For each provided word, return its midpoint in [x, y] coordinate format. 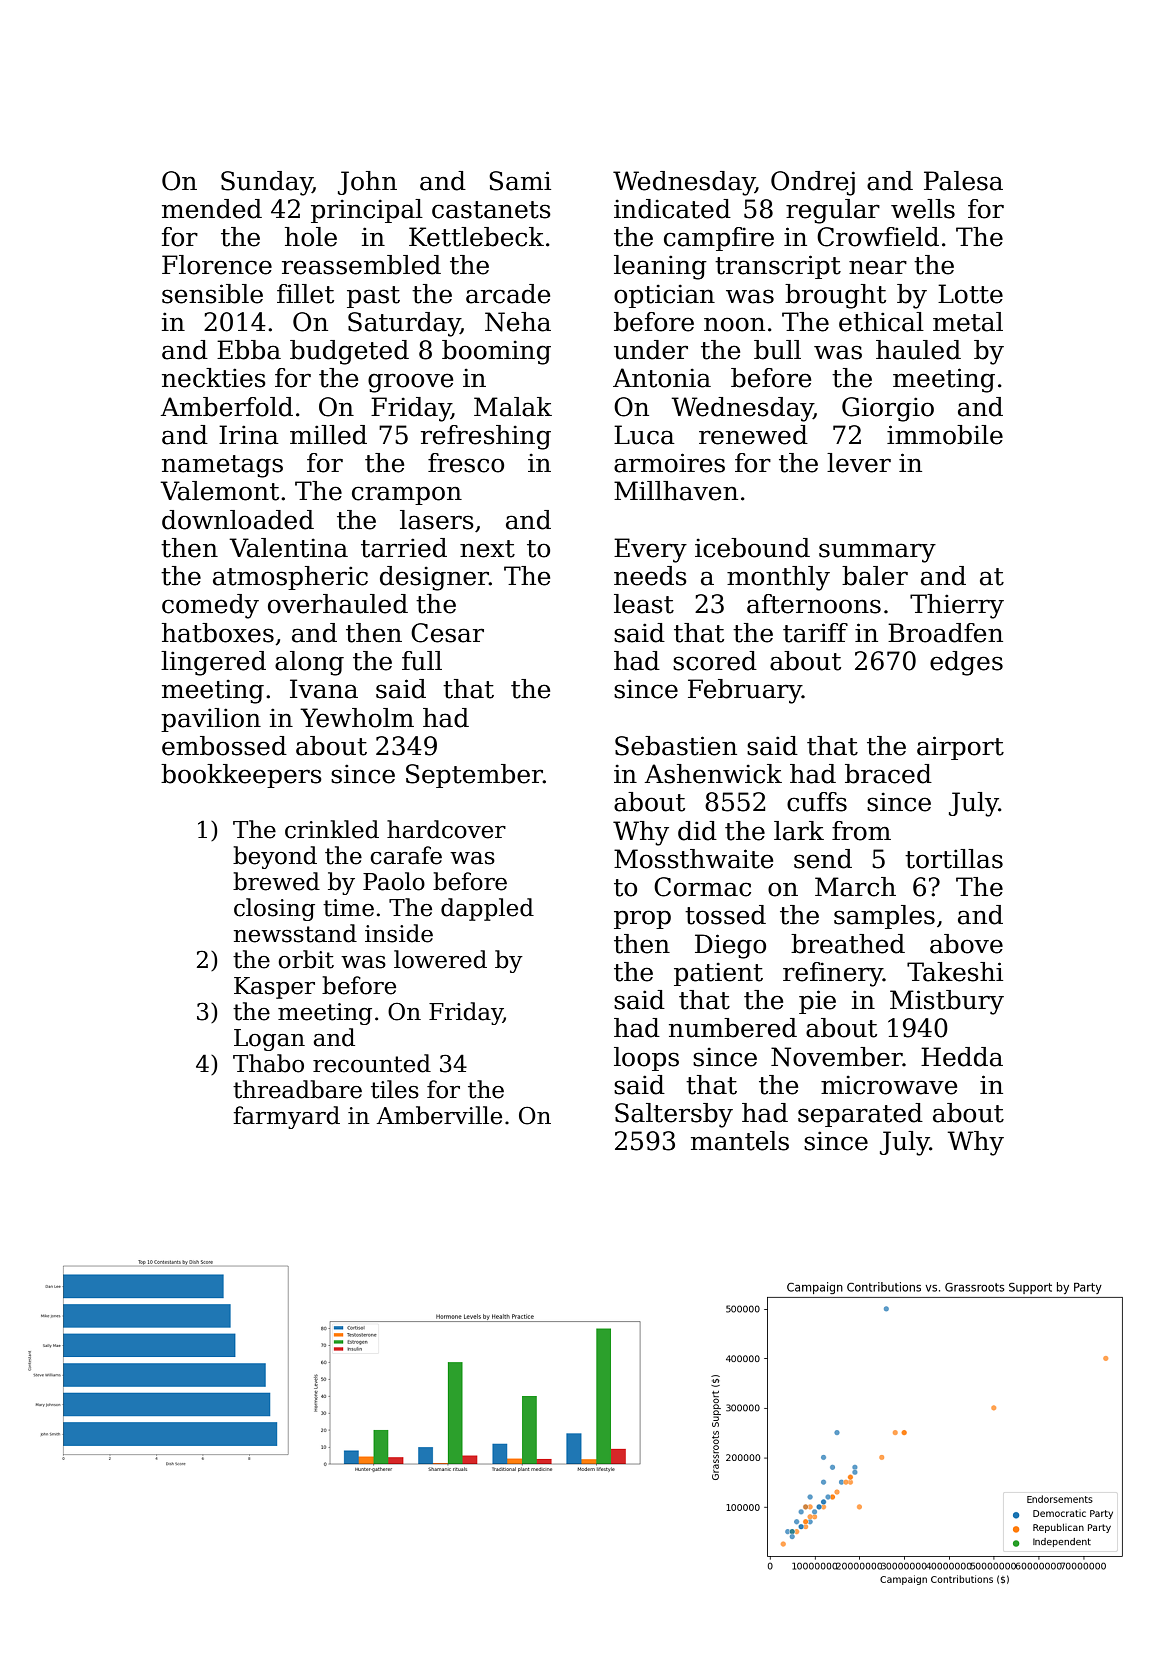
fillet [305, 294]
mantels [740, 1141]
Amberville [439, 1115]
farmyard [286, 1117]
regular [833, 211]
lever [859, 463]
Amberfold [227, 407]
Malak [513, 407]
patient [718, 974]
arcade [508, 294]
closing [274, 909]
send [823, 859]
